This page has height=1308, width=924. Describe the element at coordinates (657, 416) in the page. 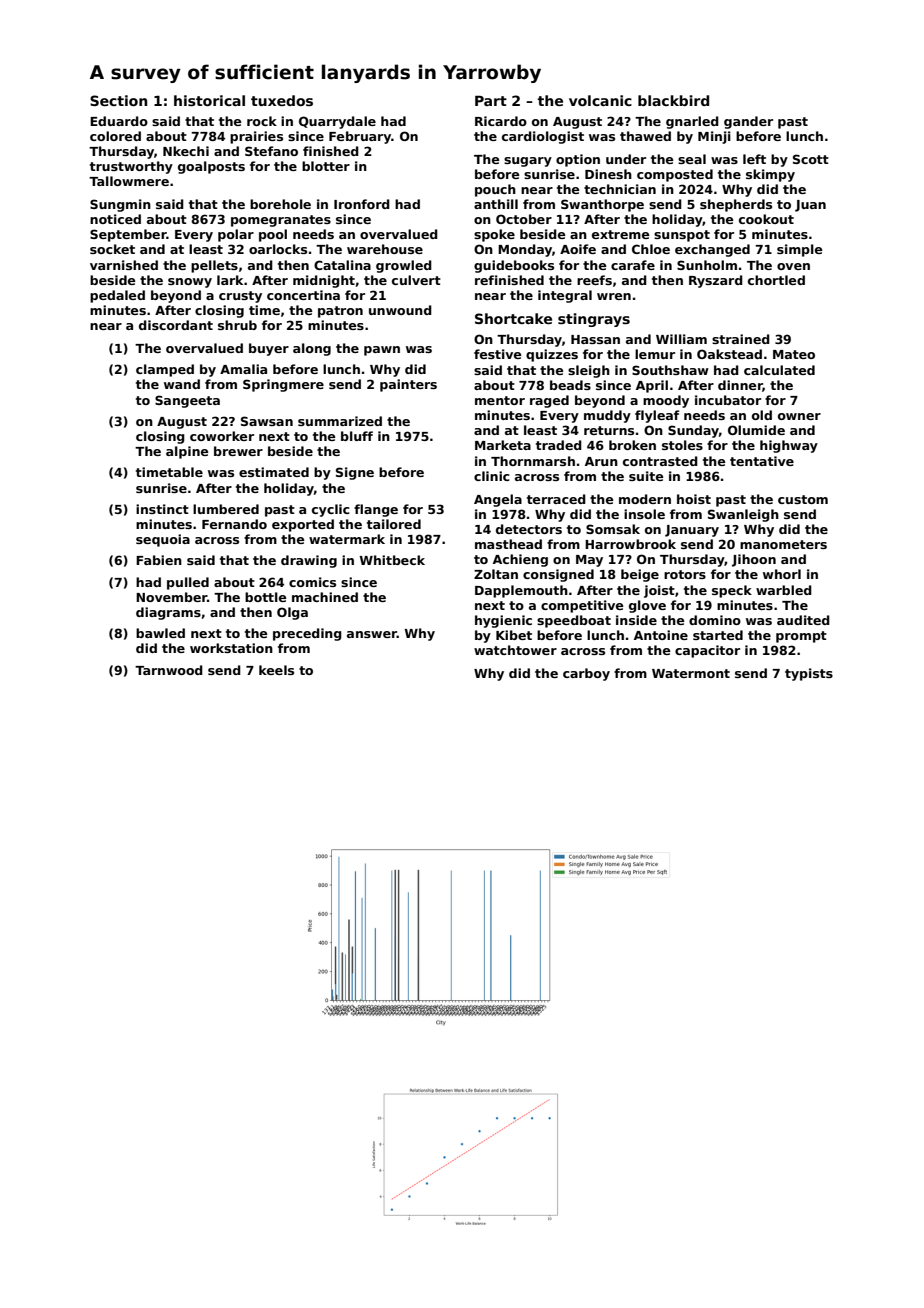

I see `flyleaf` at that location.
